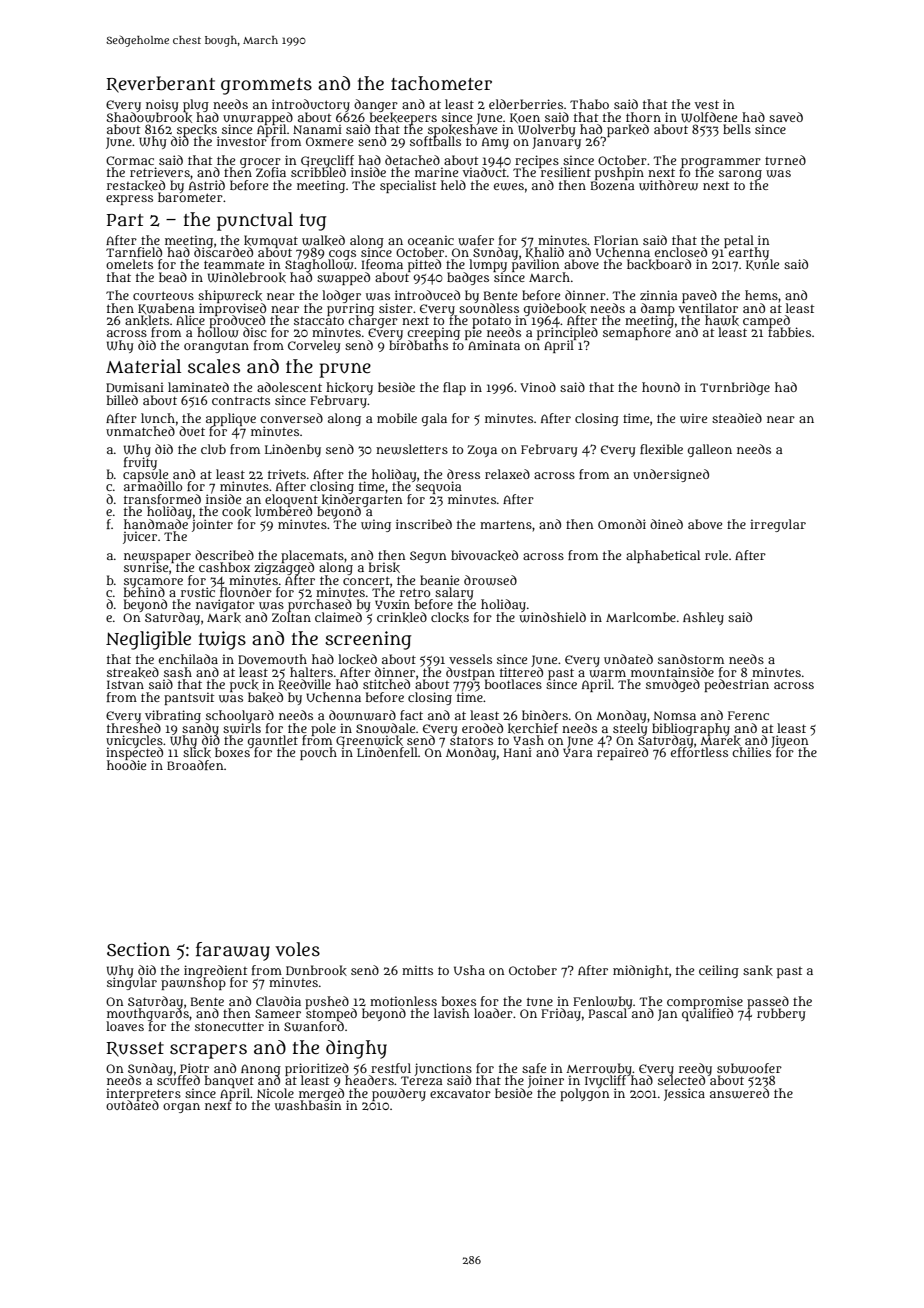 The image size is (924, 1308). Describe the element at coordinates (138, 949) in the screenshot. I see `Section` at that location.
